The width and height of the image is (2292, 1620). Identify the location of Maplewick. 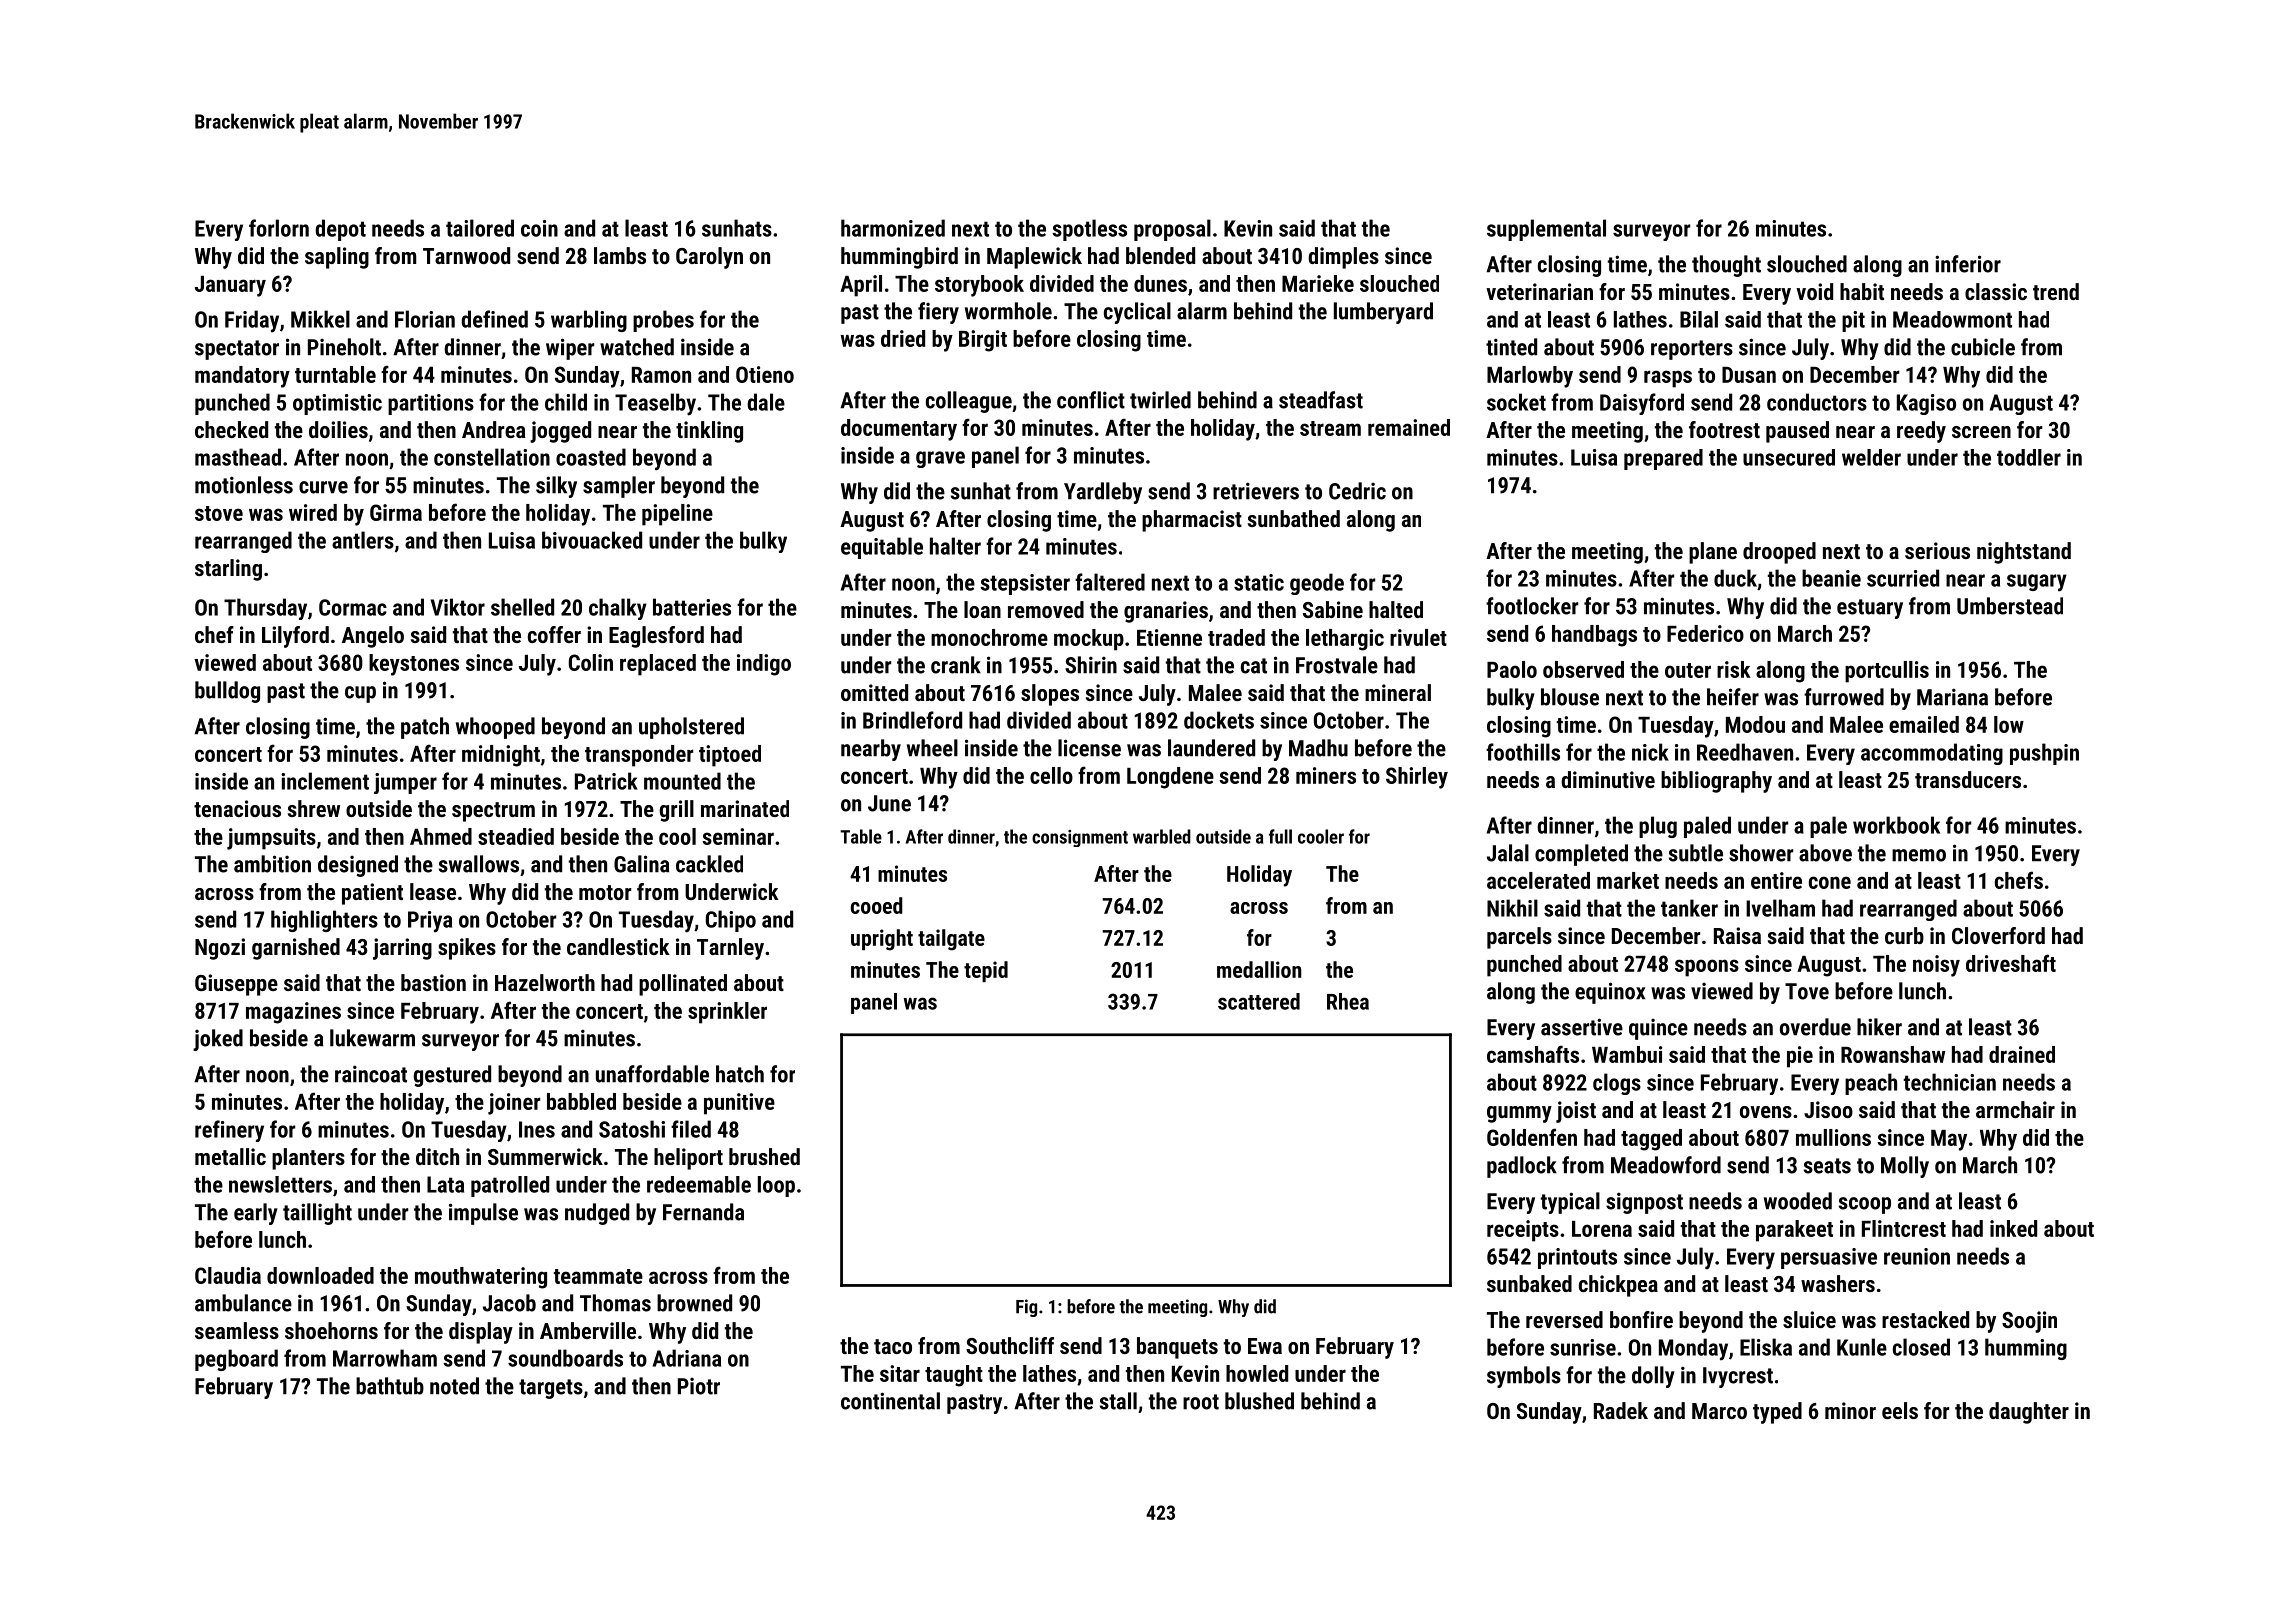
(1034, 258).
